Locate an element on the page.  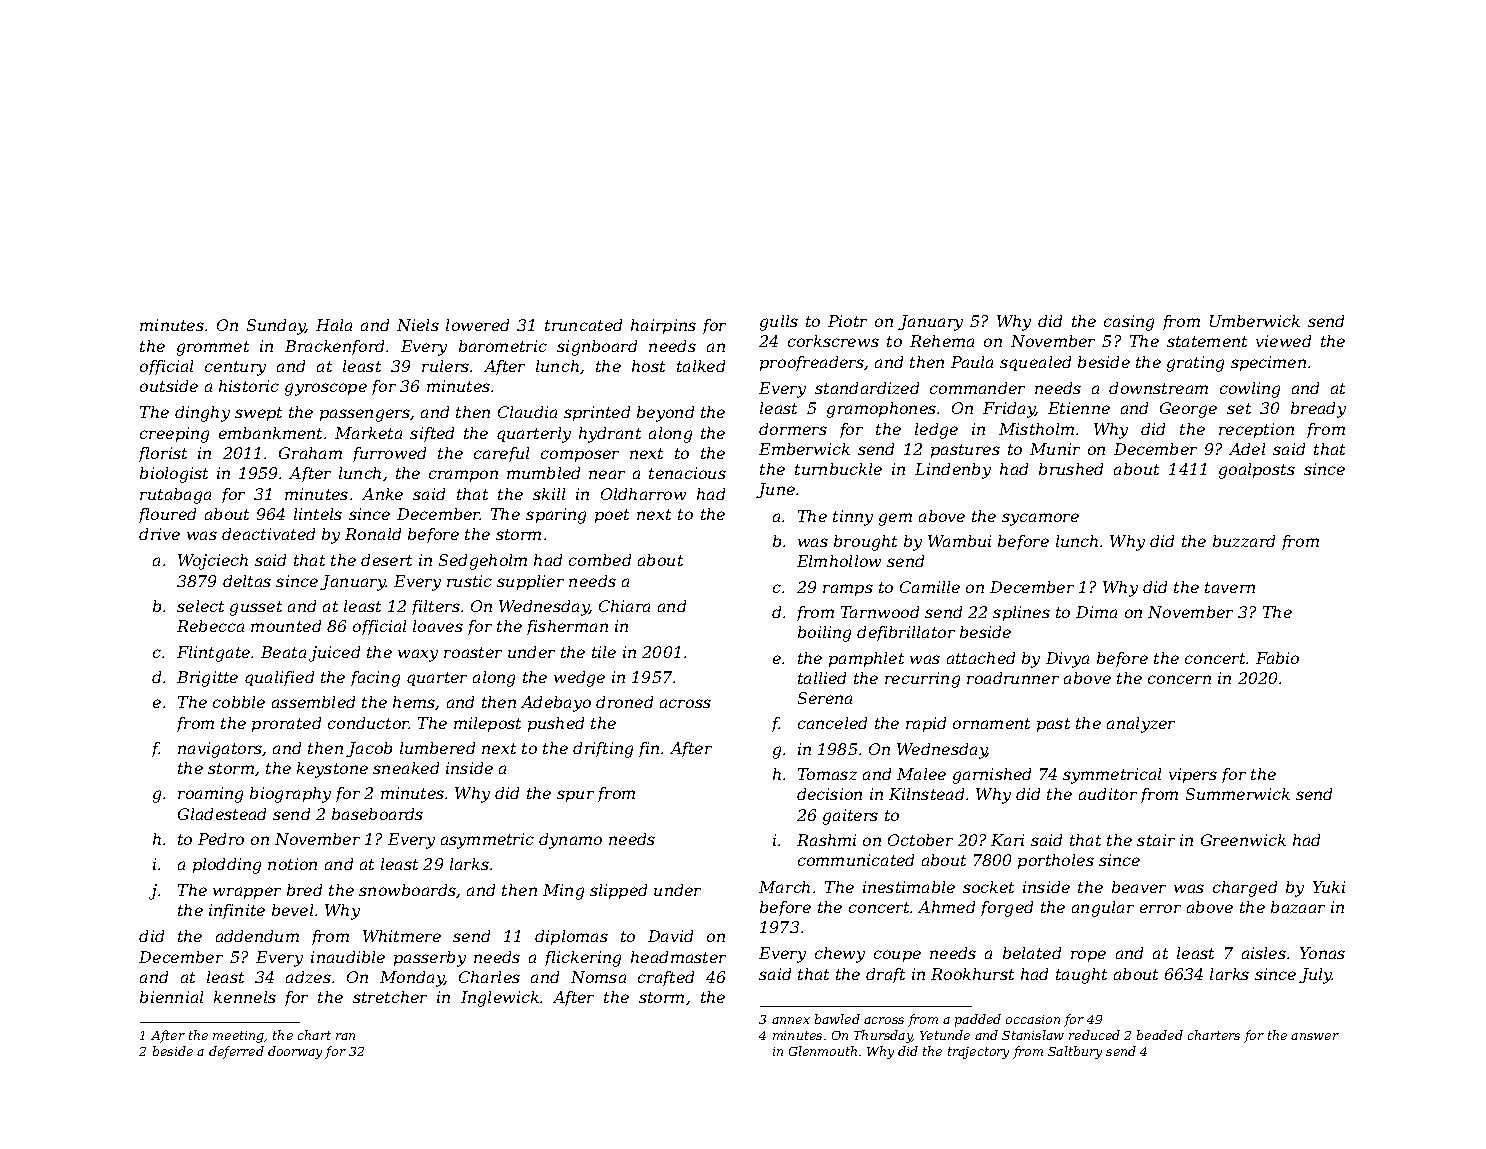
beyond is located at coordinates (665, 414).
